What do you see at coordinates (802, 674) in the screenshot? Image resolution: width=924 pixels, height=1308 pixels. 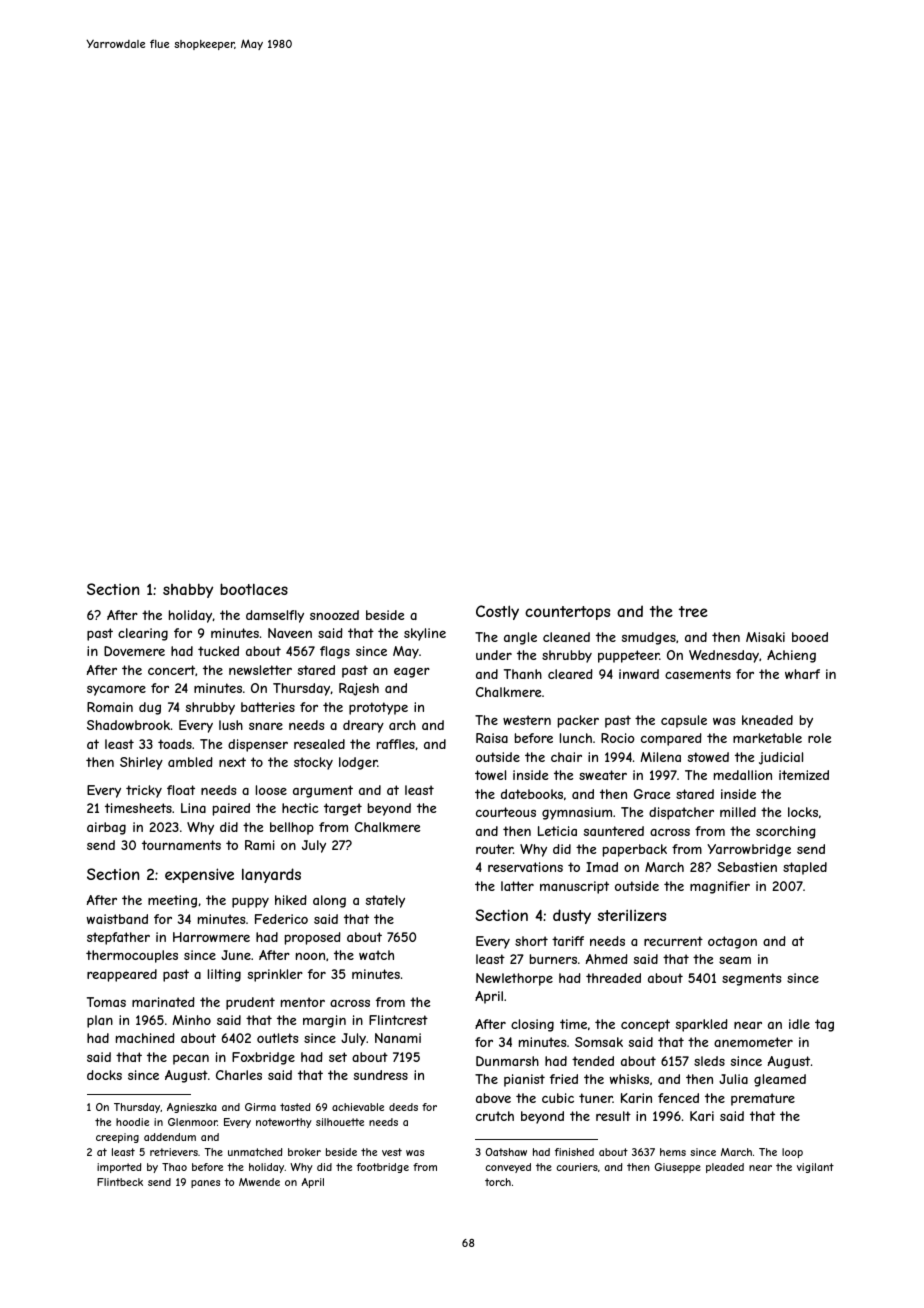 I see `wharf` at bounding box center [802, 674].
